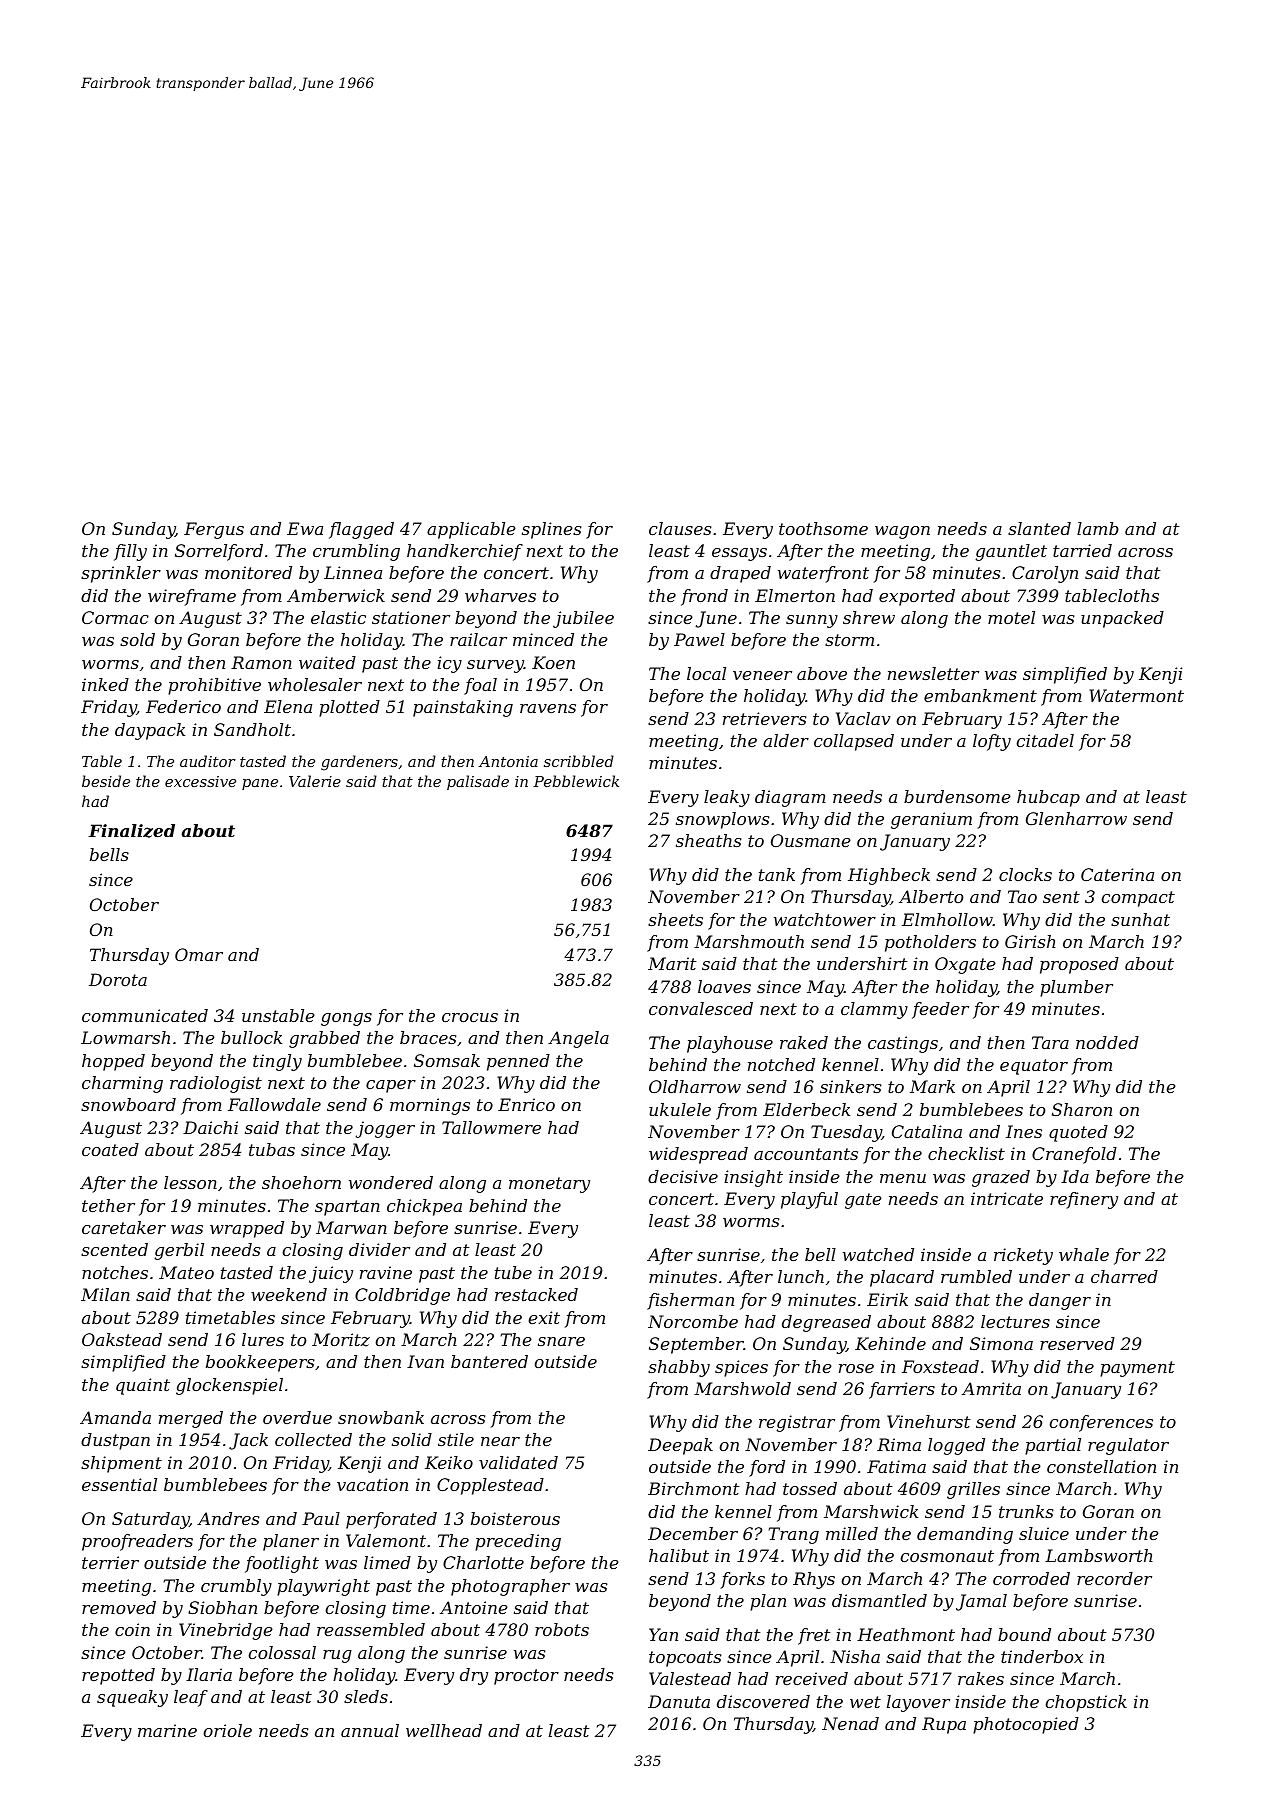 Image resolution: width=1269 pixels, height=1795 pixels. Describe the element at coordinates (1045, 740) in the screenshot. I see `citadel` at that location.
